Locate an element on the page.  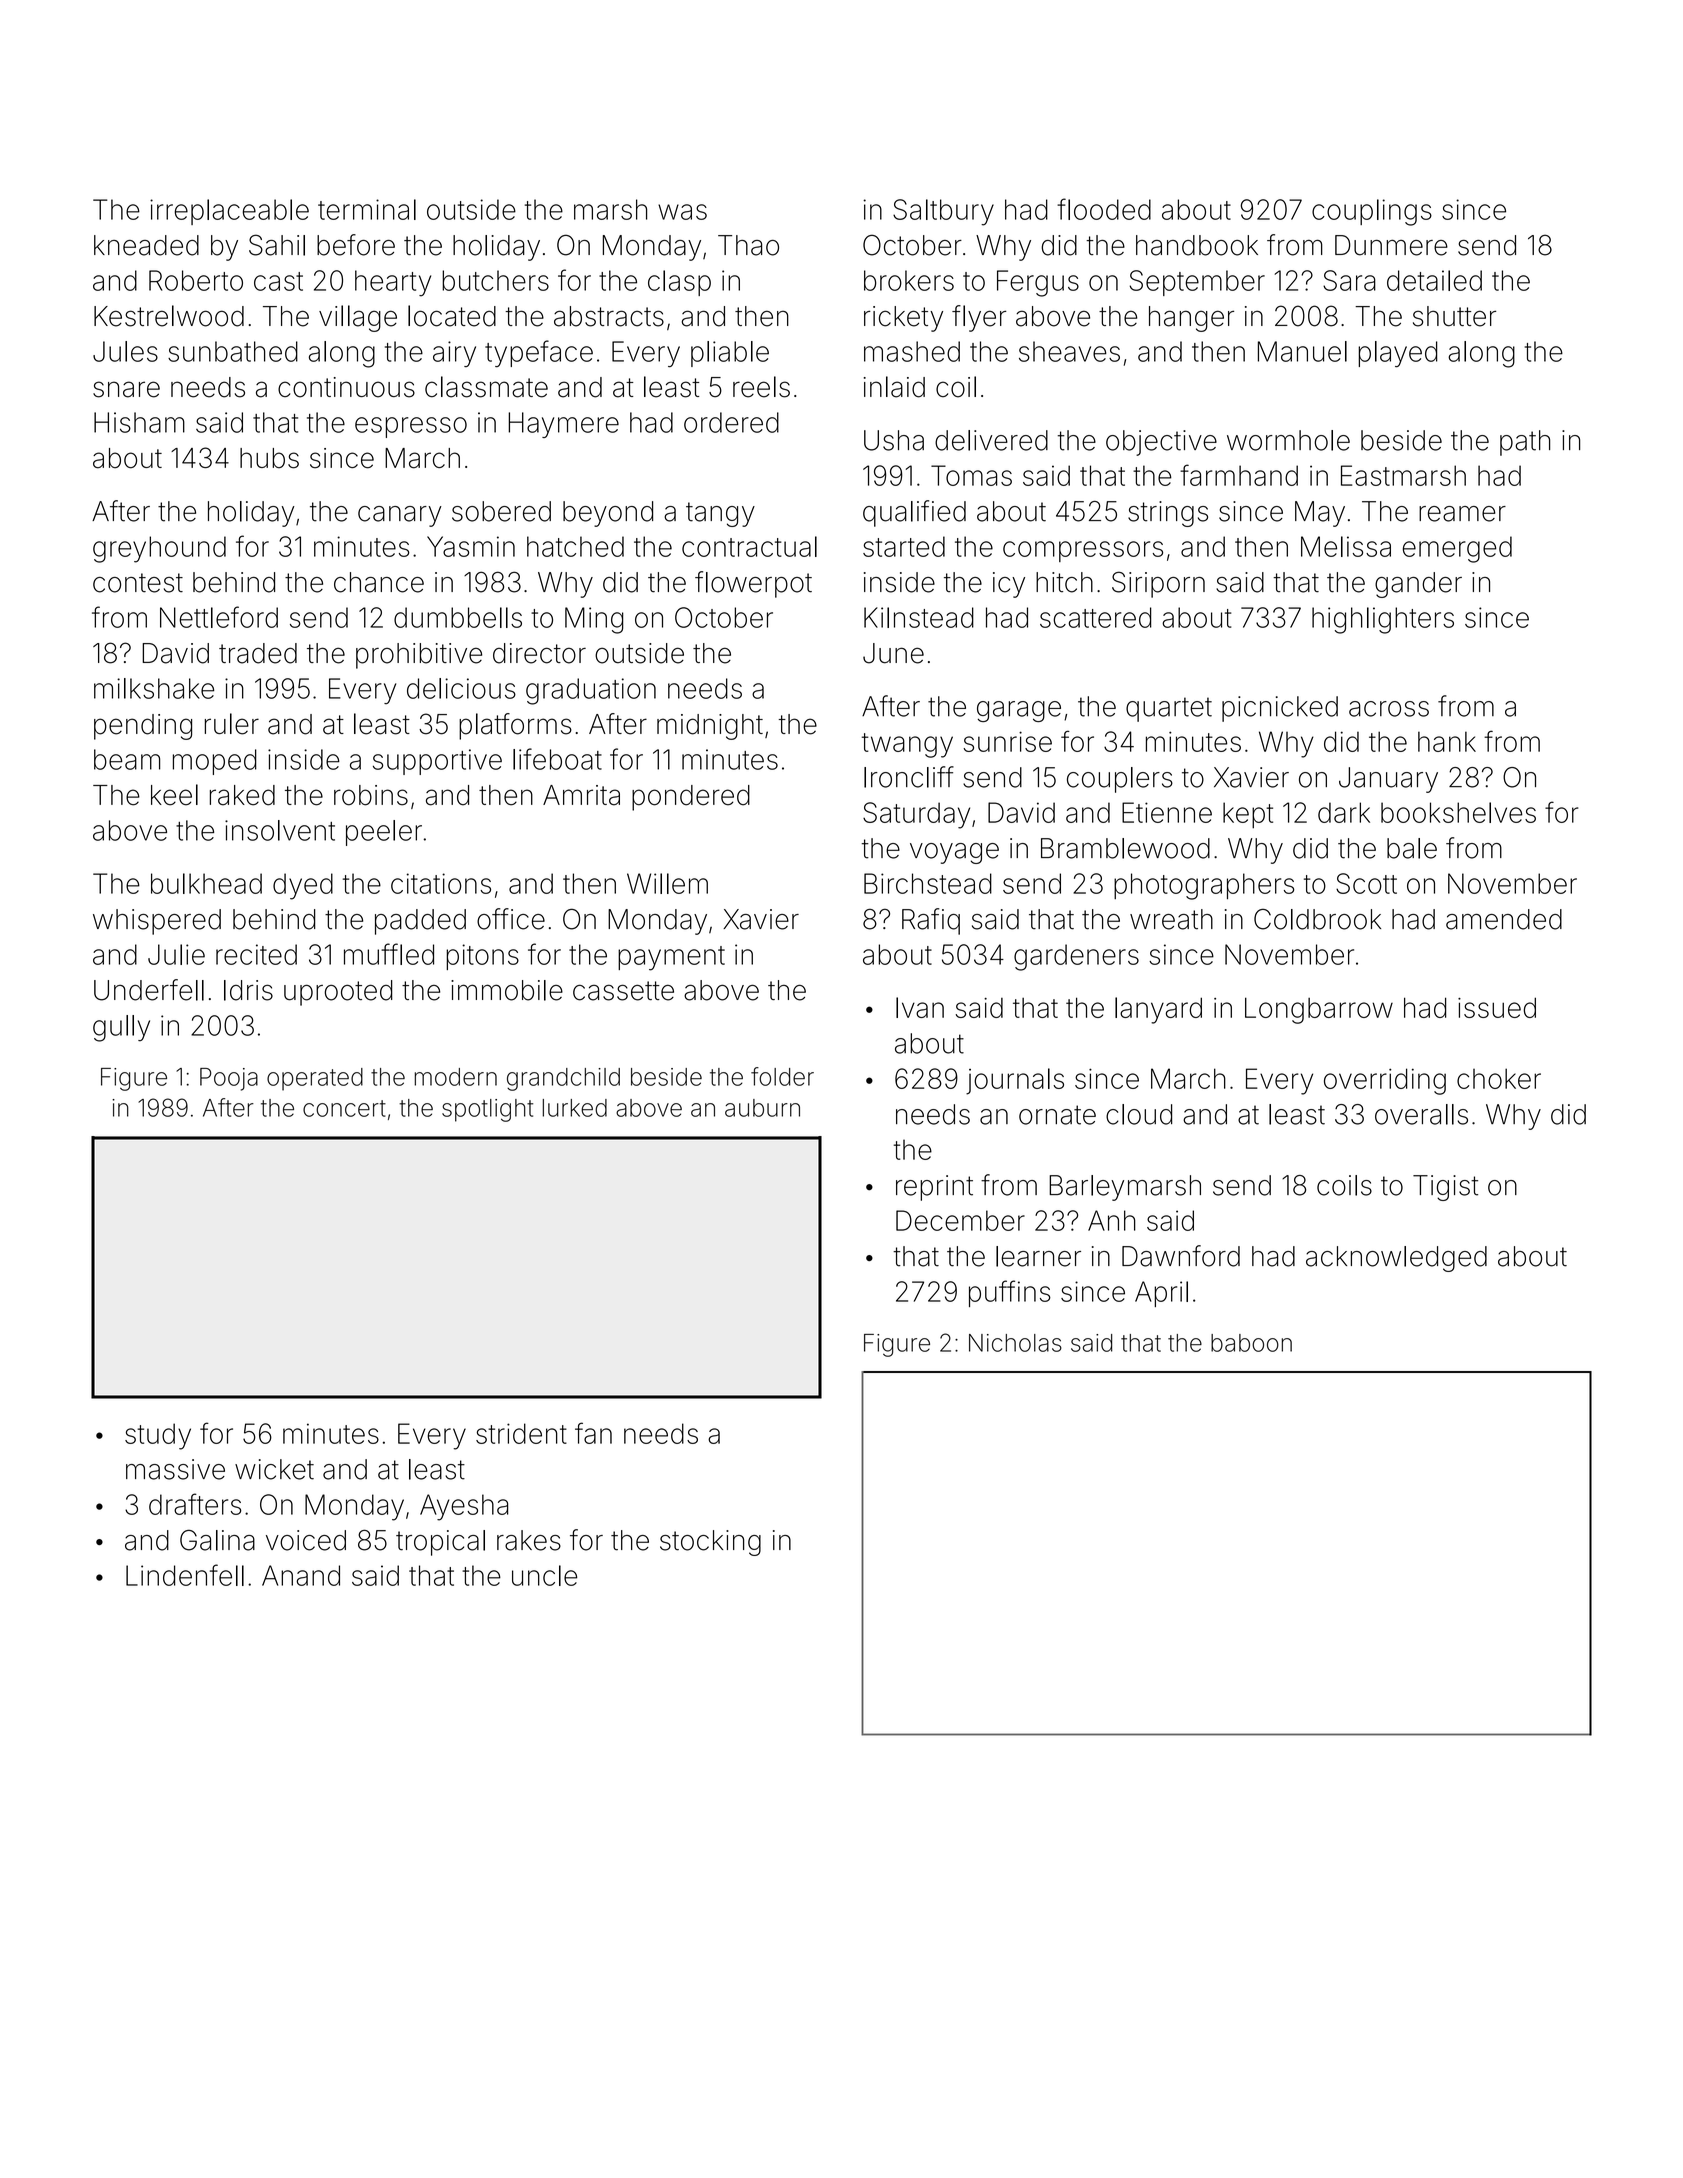
Tigist is located at coordinates (1445, 1188).
